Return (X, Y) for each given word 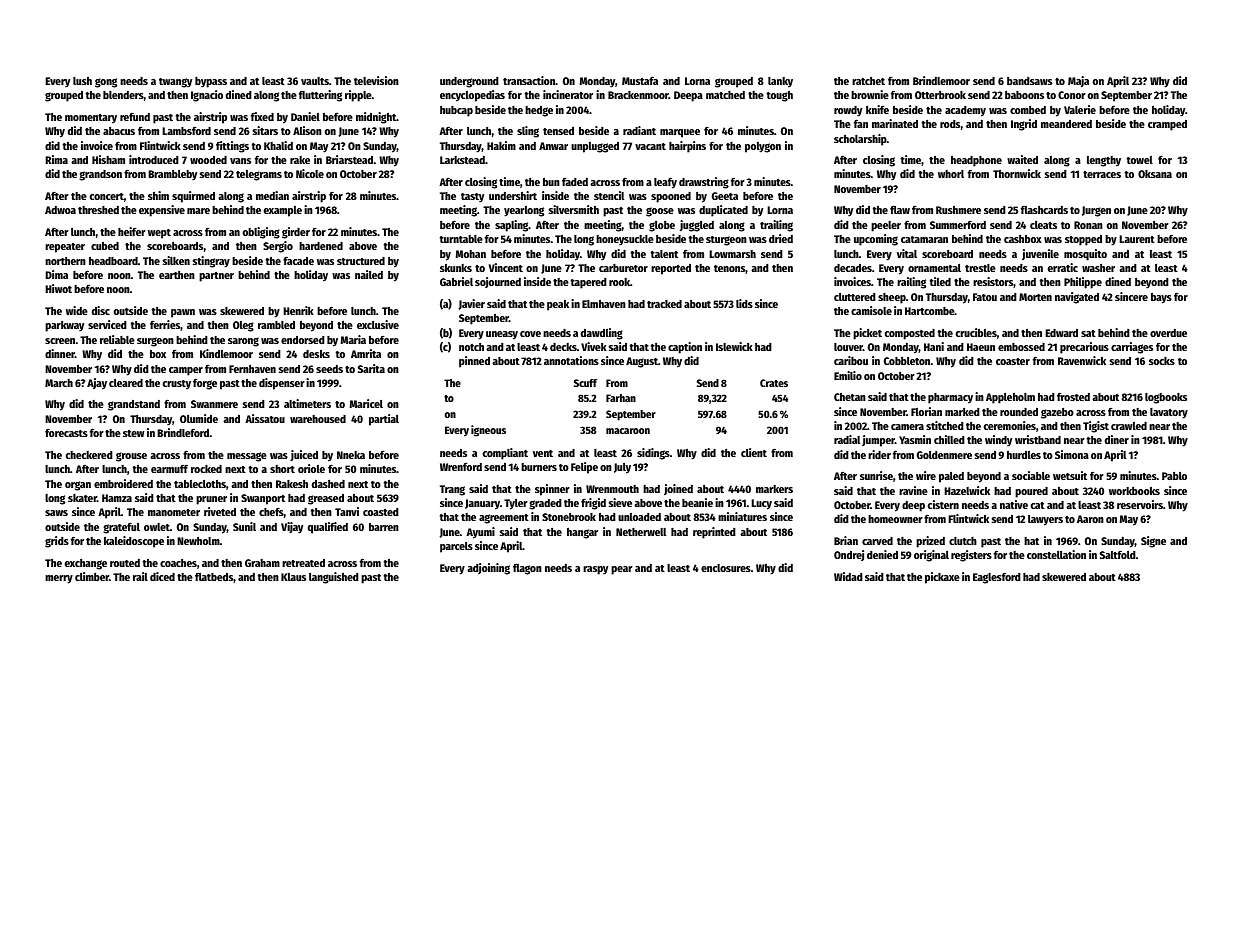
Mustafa (640, 80)
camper (186, 371)
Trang (452, 490)
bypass (211, 82)
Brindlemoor (941, 80)
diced (162, 576)
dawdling (602, 334)
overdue (1168, 333)
